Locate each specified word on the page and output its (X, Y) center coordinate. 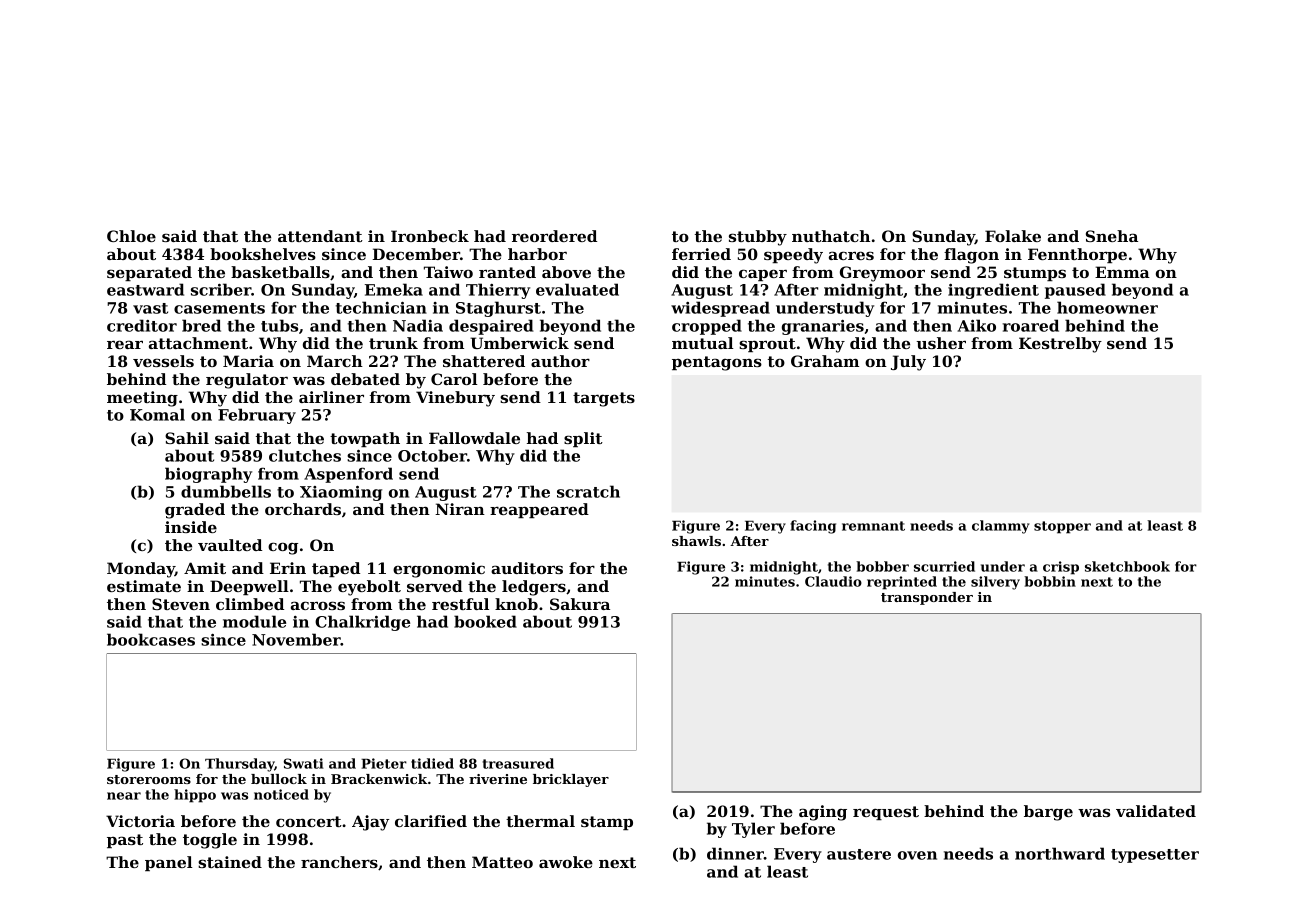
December (416, 254)
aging (823, 813)
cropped (707, 327)
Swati (303, 763)
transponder (927, 598)
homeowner (1107, 307)
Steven (181, 604)
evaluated (577, 289)
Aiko (976, 325)
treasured (518, 763)
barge (1048, 813)
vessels (163, 361)
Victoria (140, 821)
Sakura (580, 604)
